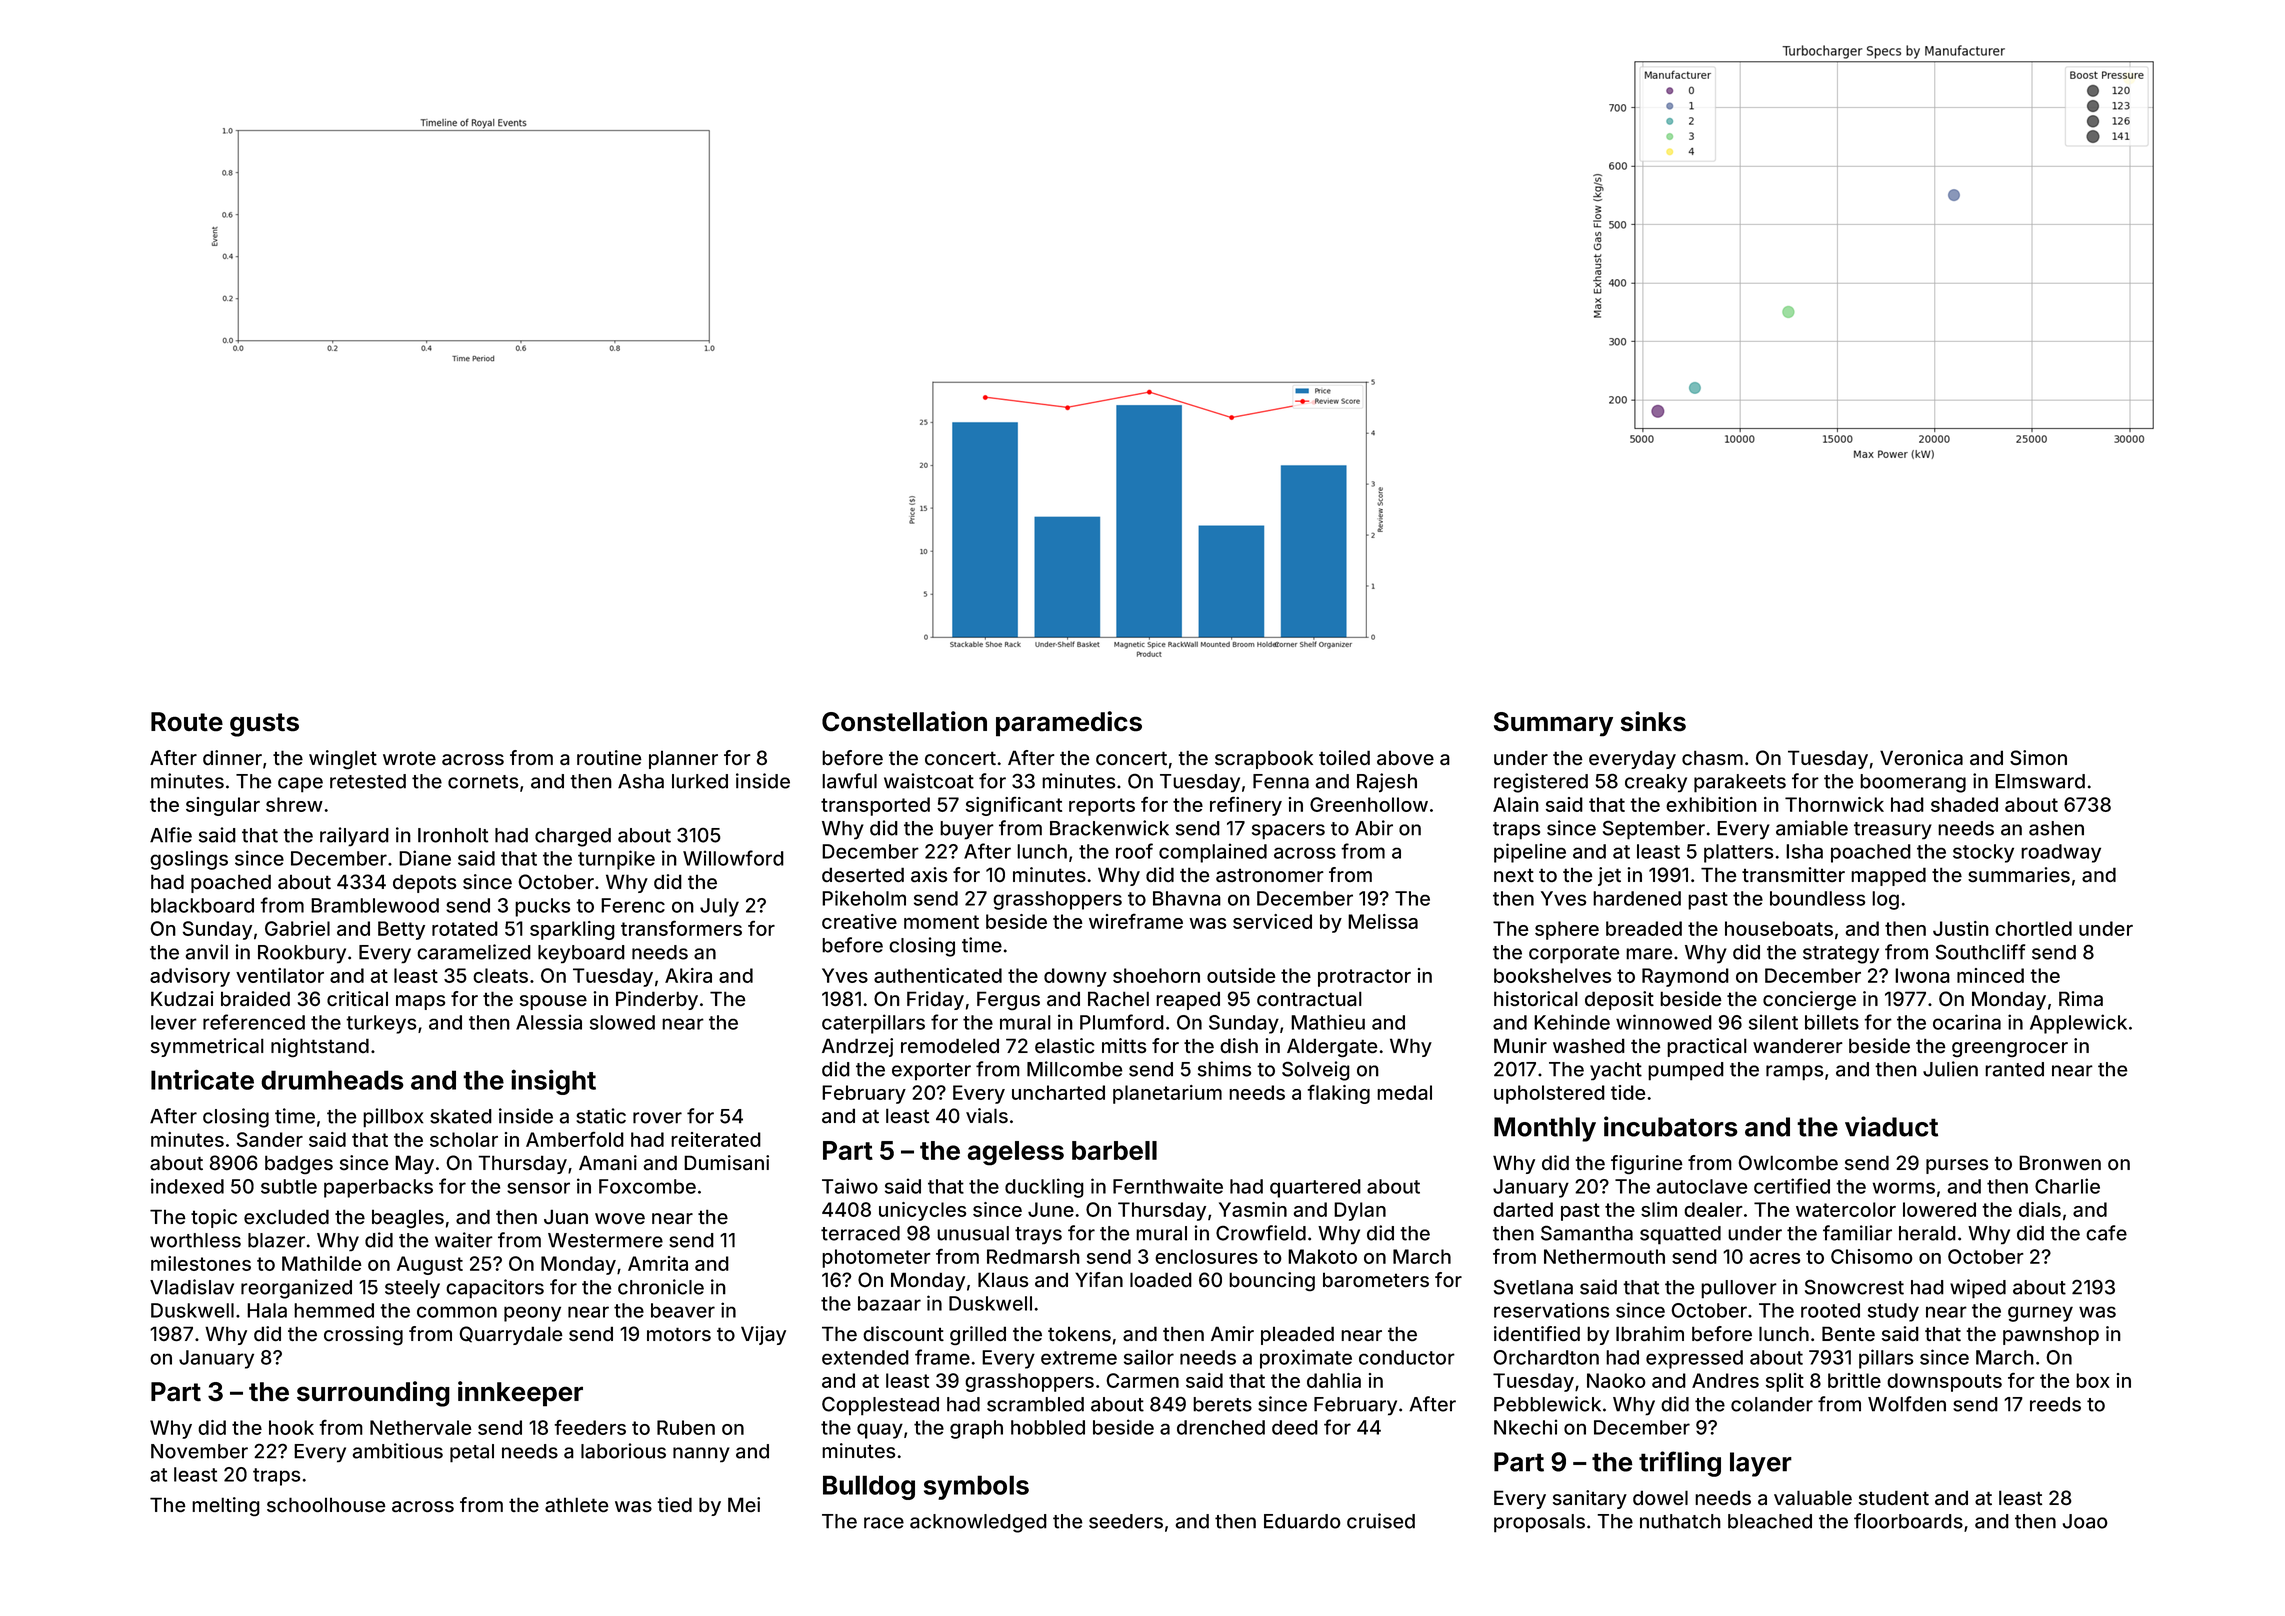  What do you see at coordinates (226, 1506) in the image?
I see `melting` at bounding box center [226, 1506].
